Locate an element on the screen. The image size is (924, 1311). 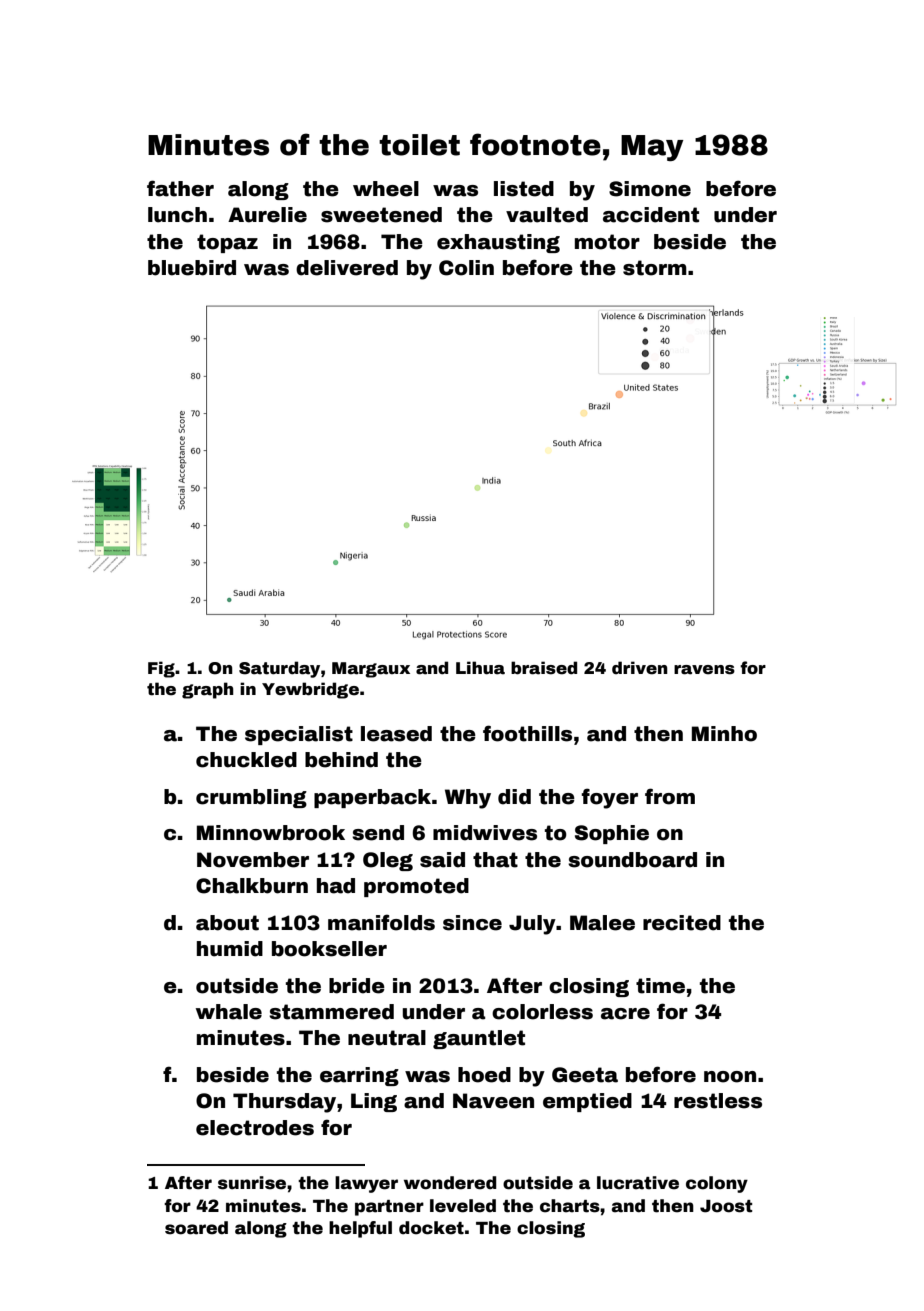
Simone is located at coordinates (650, 189).
